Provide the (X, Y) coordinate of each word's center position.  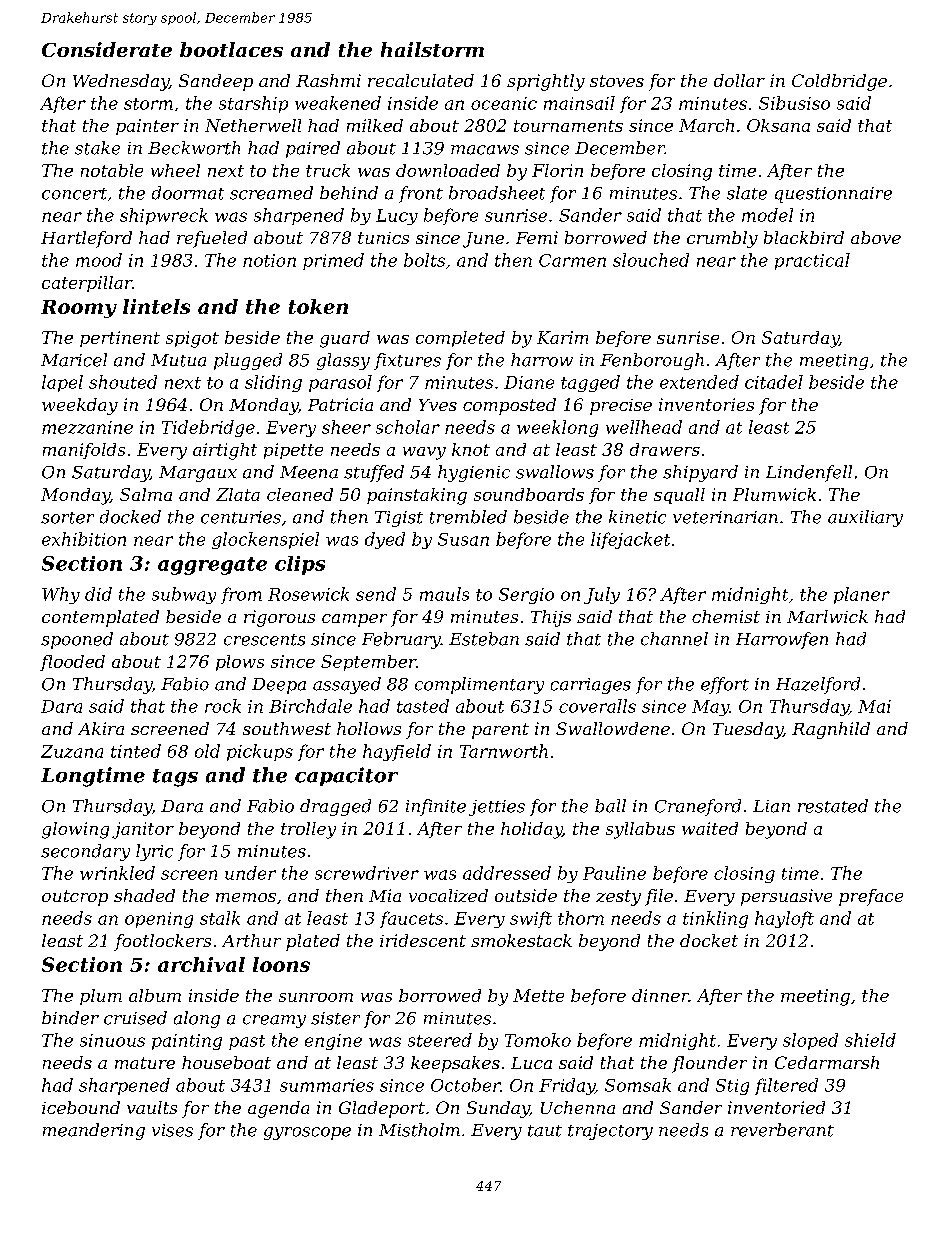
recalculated (421, 80)
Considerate (107, 49)
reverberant (782, 1130)
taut (545, 1131)
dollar (739, 80)
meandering (94, 1131)
